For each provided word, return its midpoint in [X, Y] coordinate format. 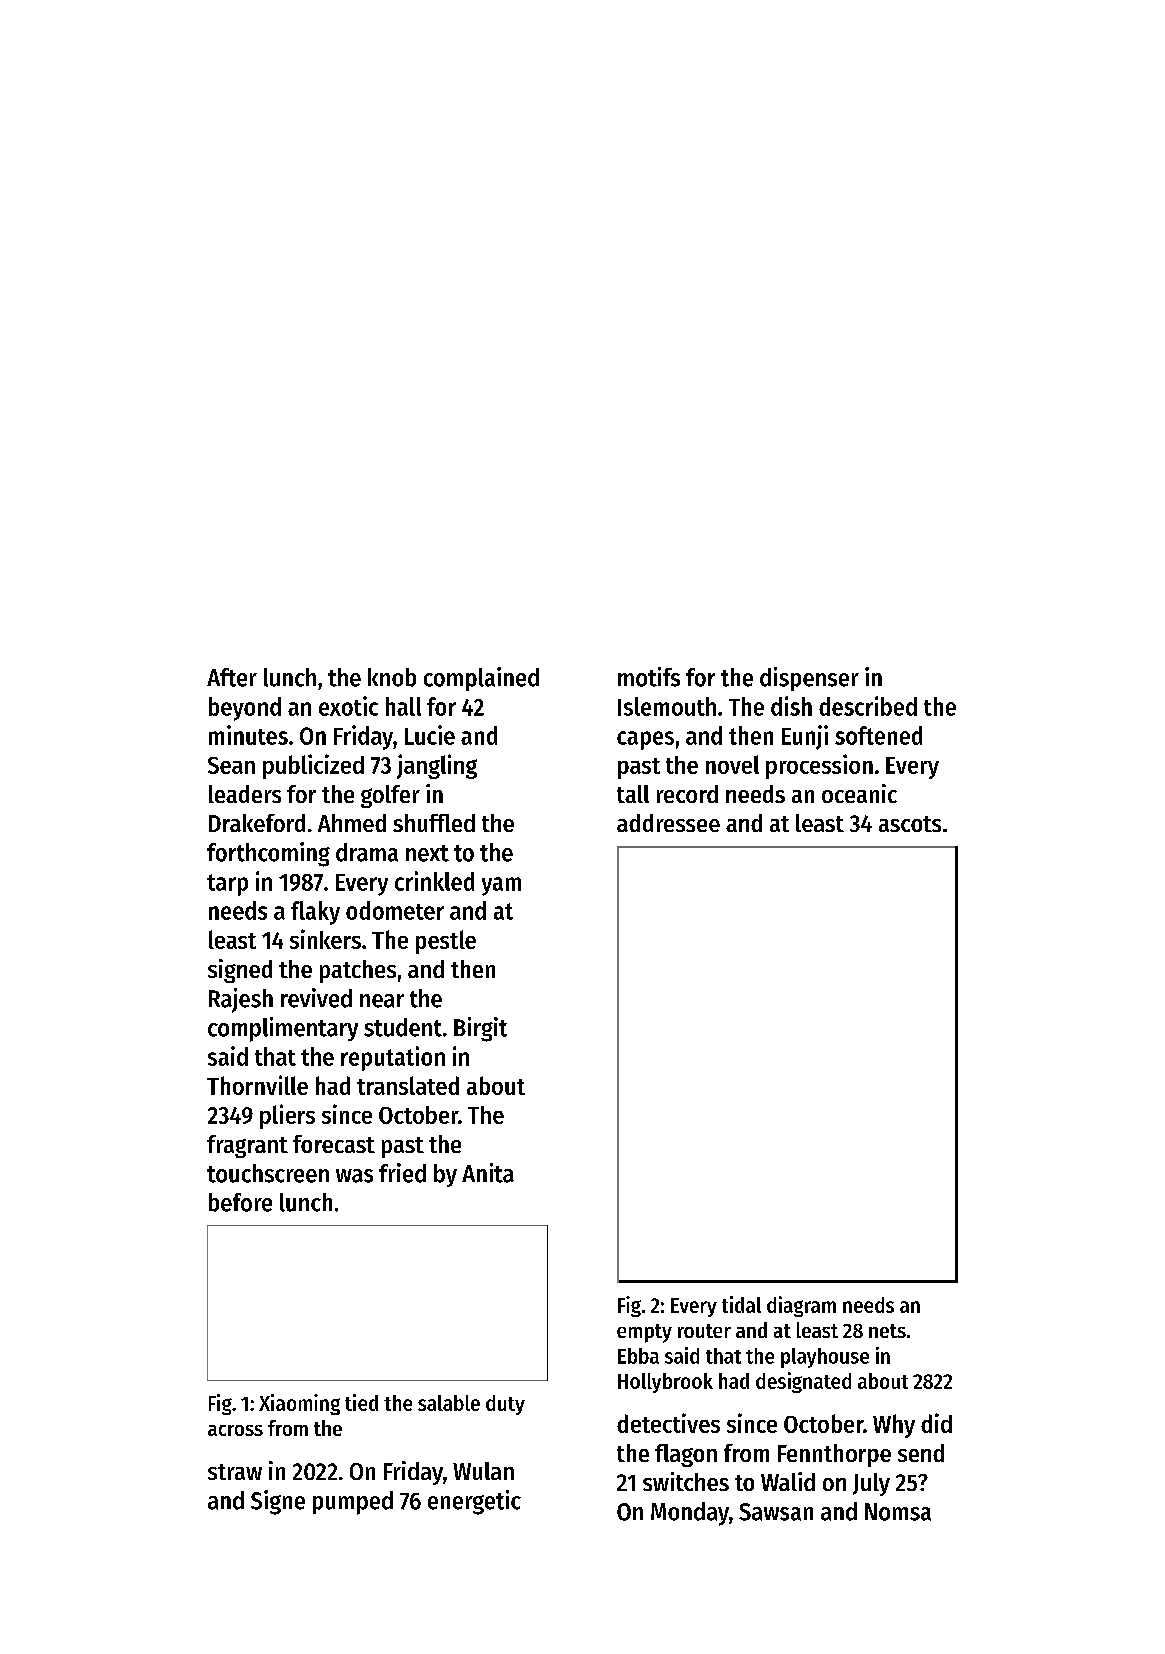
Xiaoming [299, 1404]
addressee [668, 823]
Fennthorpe [834, 1455]
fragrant [247, 1146]
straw [235, 1472]
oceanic [859, 793]
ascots [910, 824]
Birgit [480, 1029]
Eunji [805, 737]
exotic [348, 706]
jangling [437, 766]
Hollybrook [665, 1383]
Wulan [483, 1471]
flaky [315, 913]
